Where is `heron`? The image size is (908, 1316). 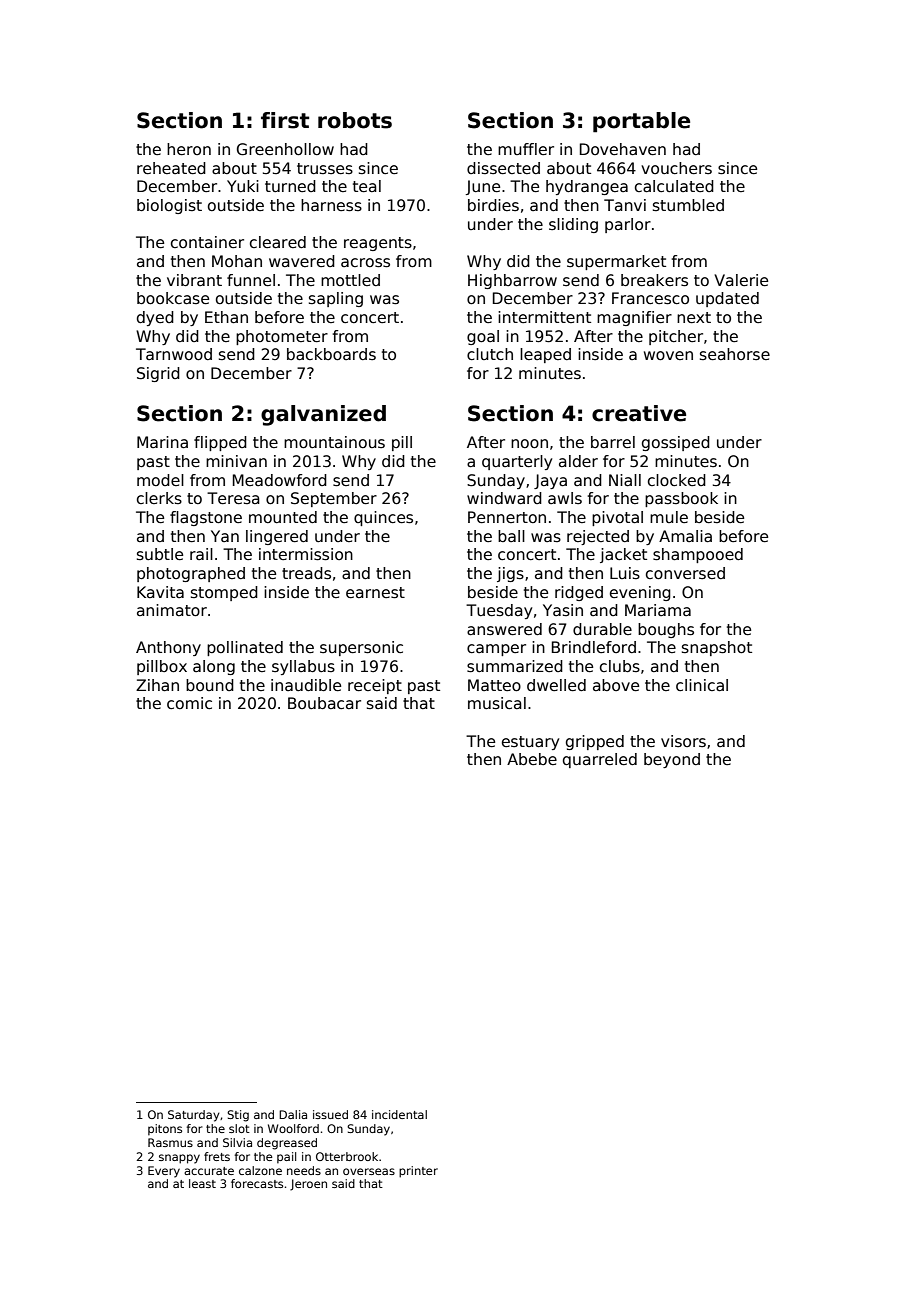
heron is located at coordinates (189, 149).
